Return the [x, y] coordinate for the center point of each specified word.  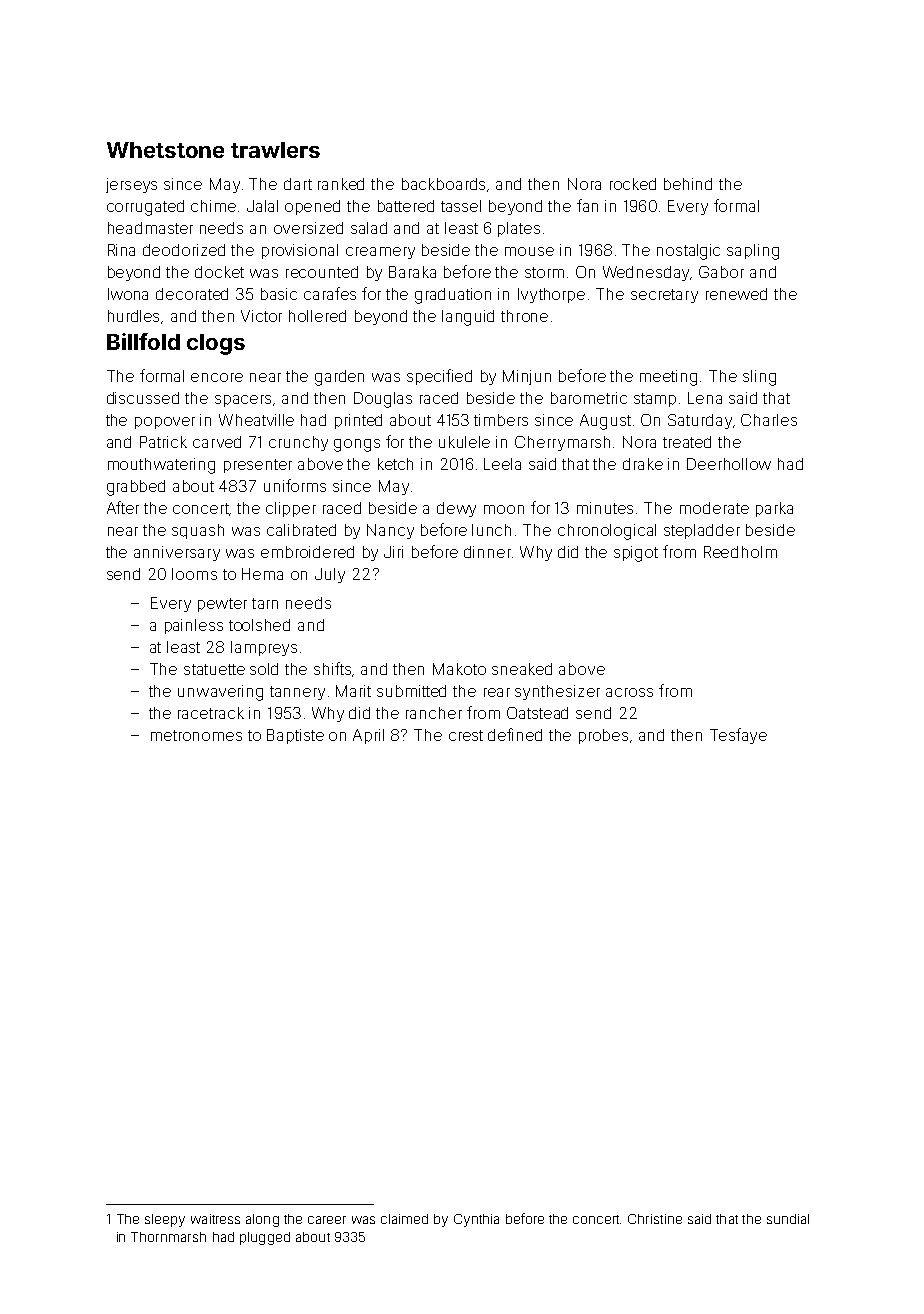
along [262, 1220]
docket [219, 272]
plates [519, 229]
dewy [456, 509]
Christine [655, 1219]
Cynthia [476, 1220]
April [368, 736]
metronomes [196, 735]
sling [759, 378]
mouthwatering [161, 466]
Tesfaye [738, 736]
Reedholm [740, 552]
